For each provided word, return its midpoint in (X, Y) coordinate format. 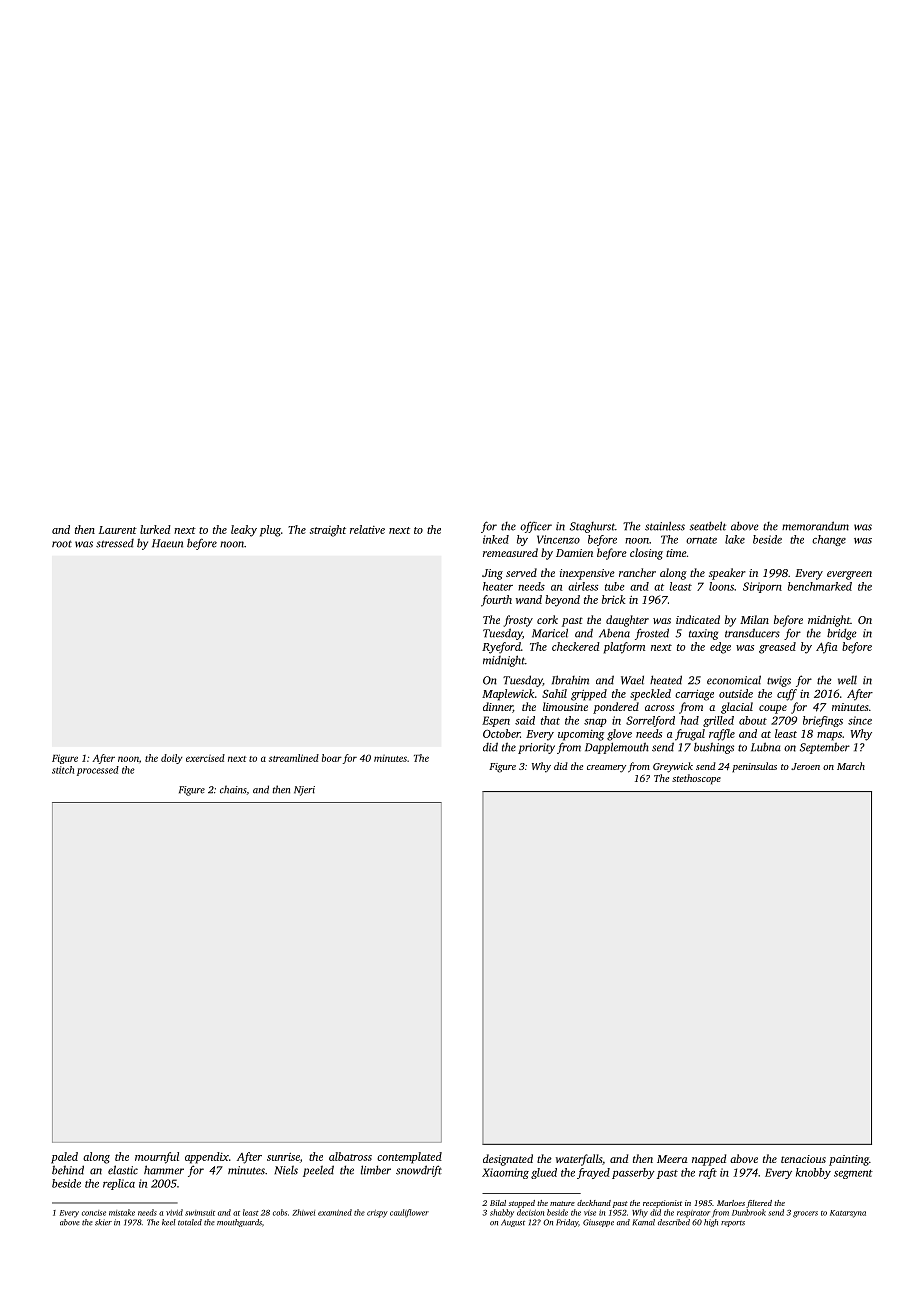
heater (498, 586)
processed (98, 771)
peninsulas (754, 767)
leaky (244, 531)
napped (709, 1160)
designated (508, 1160)
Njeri (304, 791)
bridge (842, 634)
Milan (754, 619)
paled (64, 1158)
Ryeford (501, 648)
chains (233, 789)
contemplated (409, 1158)
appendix (207, 1158)
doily (172, 759)
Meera (672, 1159)
